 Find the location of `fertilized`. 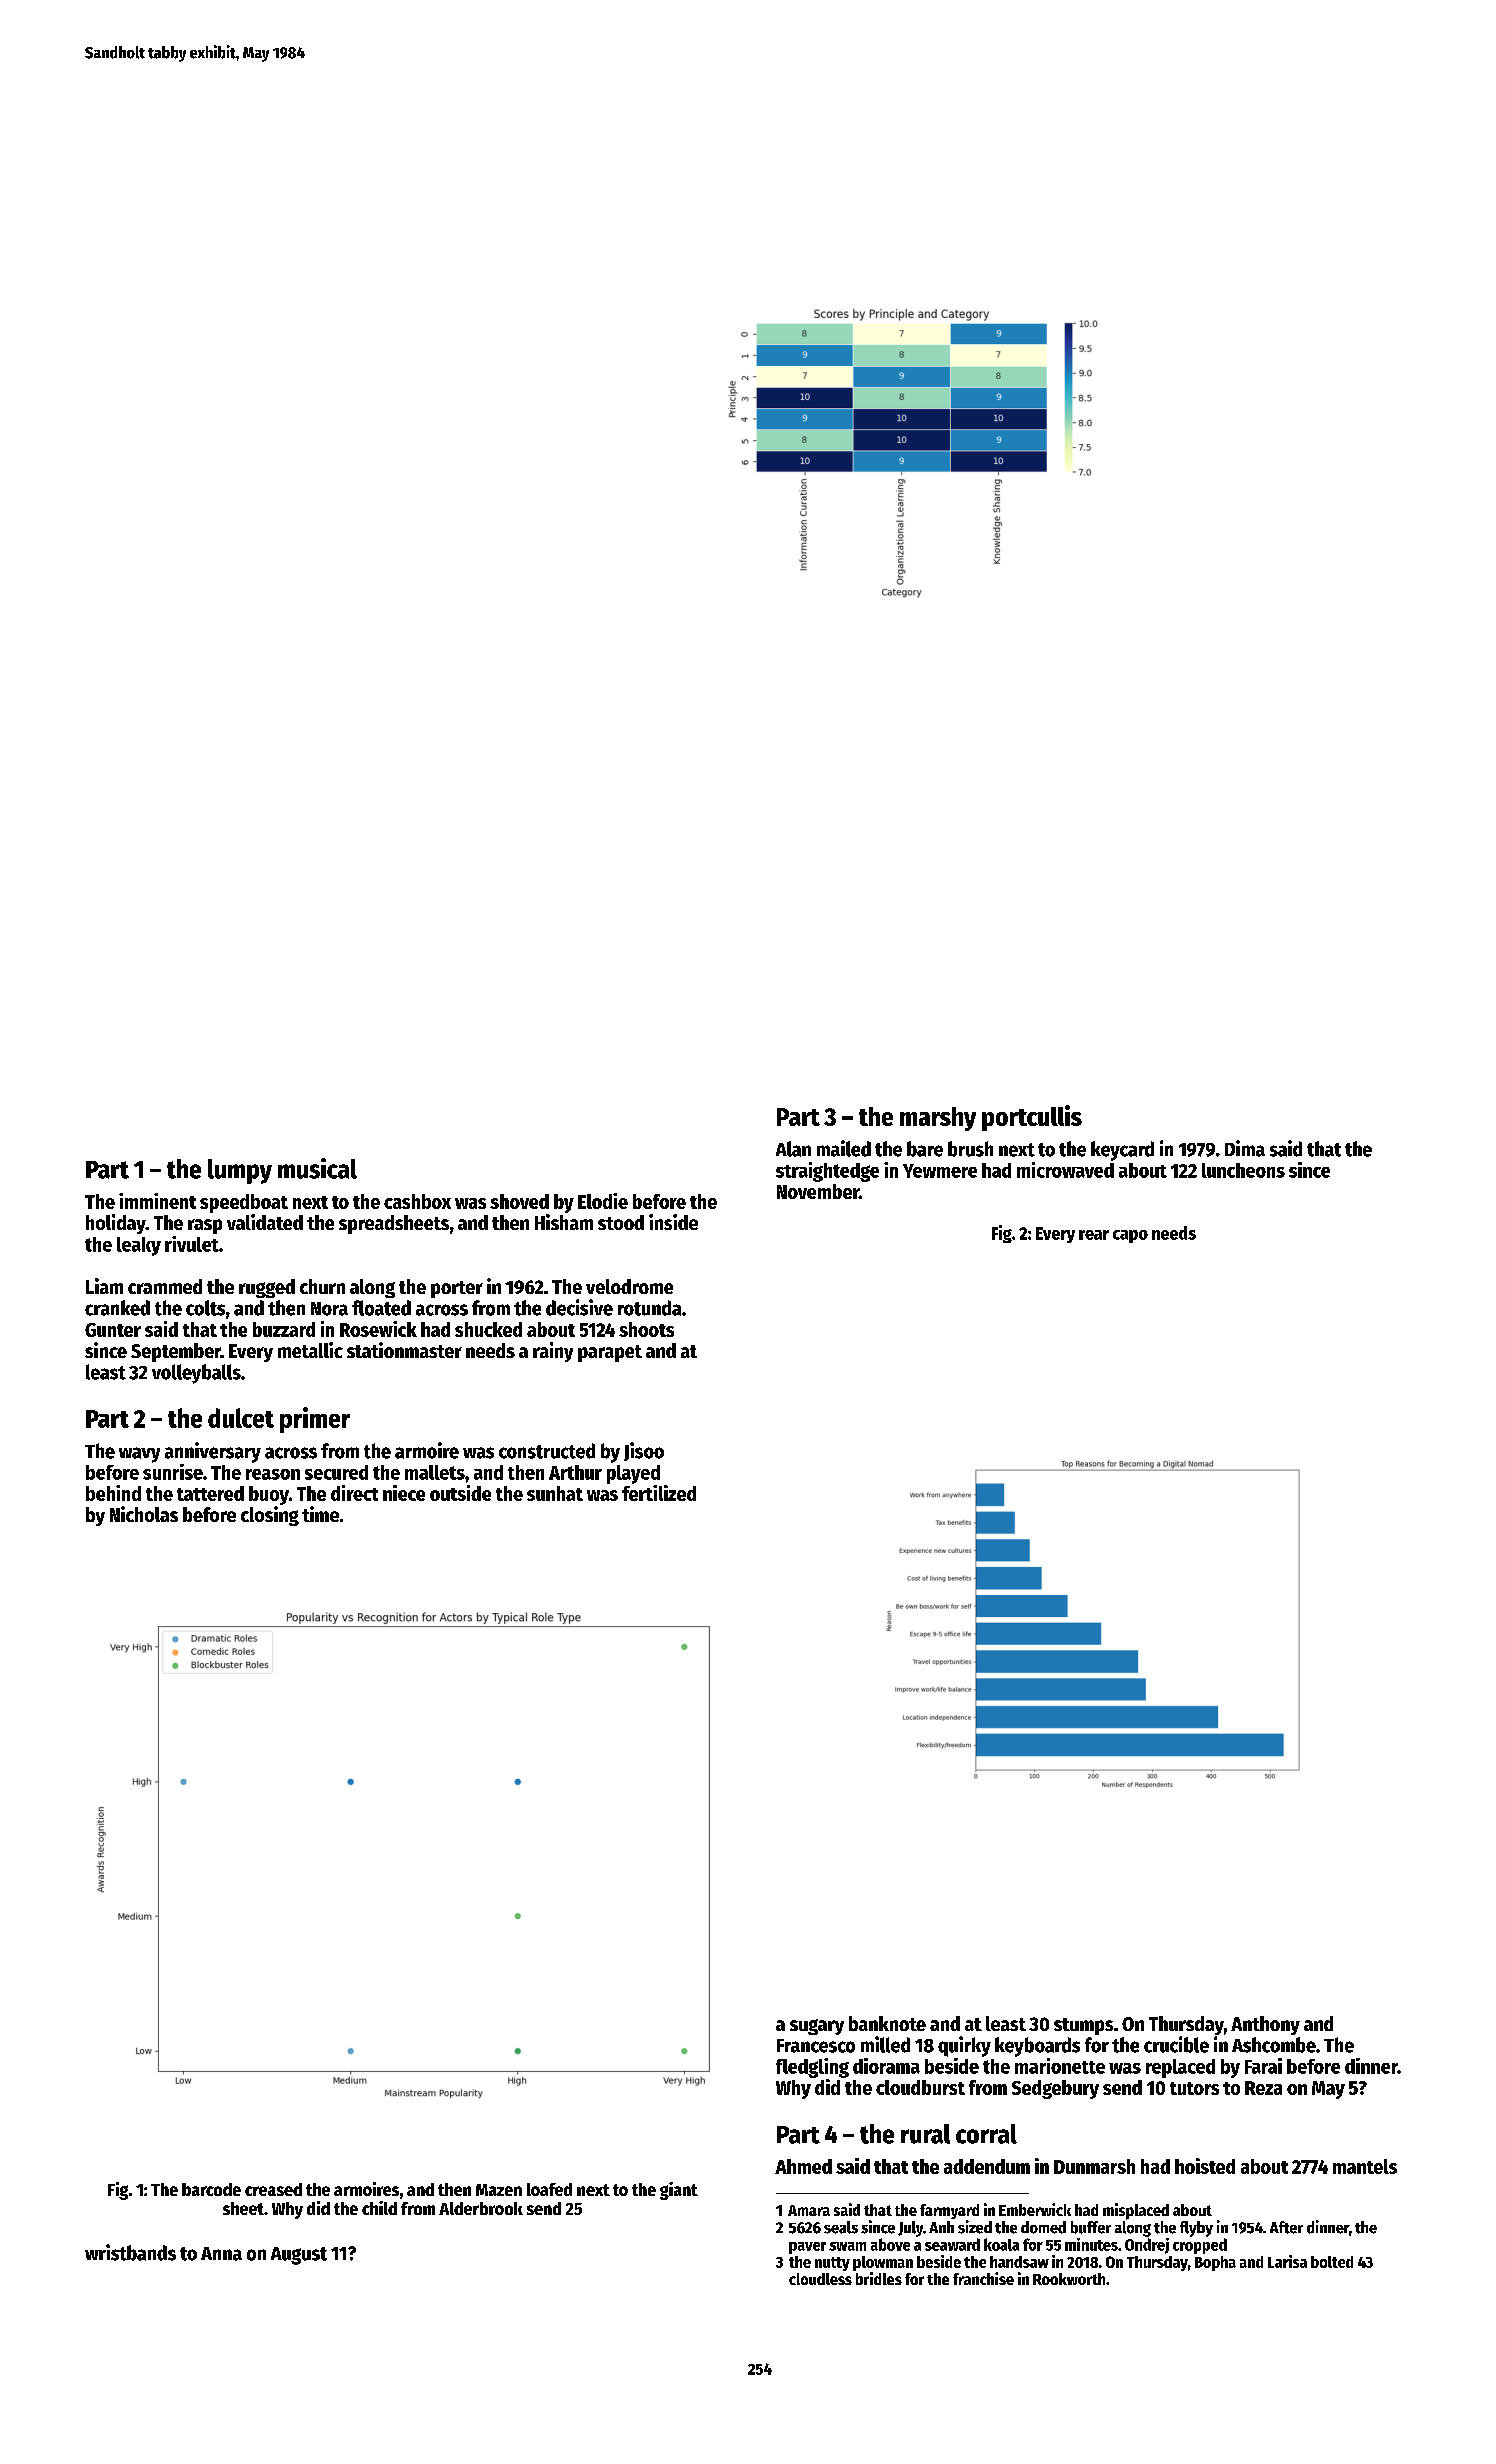

fertilized is located at coordinates (659, 1493).
